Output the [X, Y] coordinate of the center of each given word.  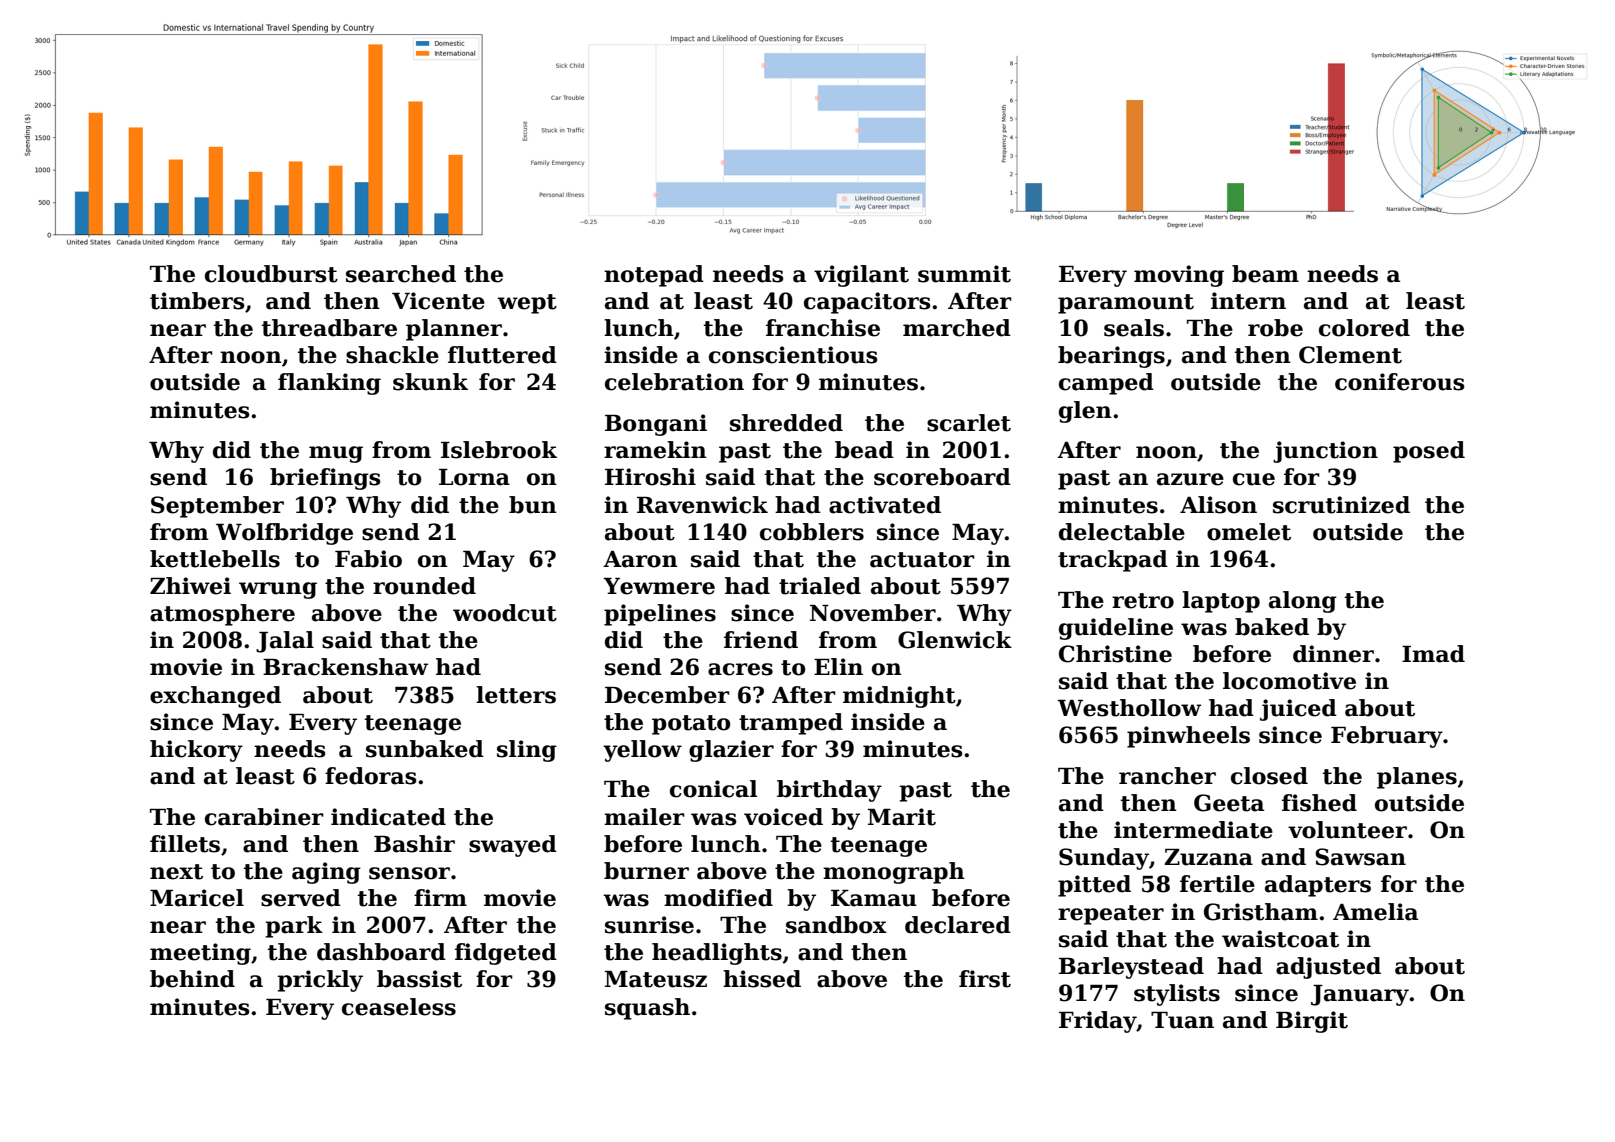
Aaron [640, 559]
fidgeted [506, 954]
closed [1269, 776]
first [985, 979]
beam [1265, 274]
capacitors [867, 303]
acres [740, 669]
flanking [329, 384]
